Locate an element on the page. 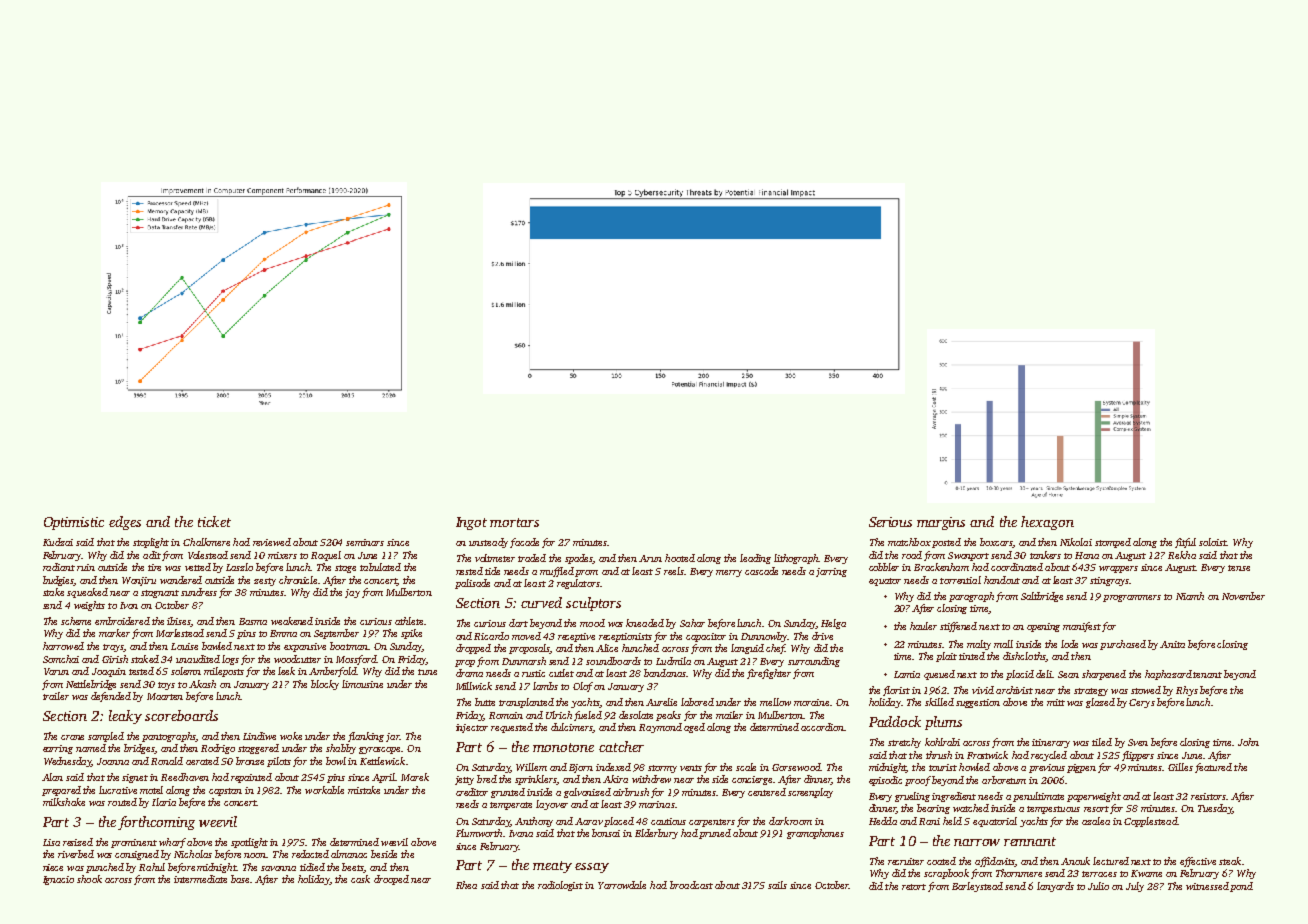  ticket is located at coordinates (214, 521).
